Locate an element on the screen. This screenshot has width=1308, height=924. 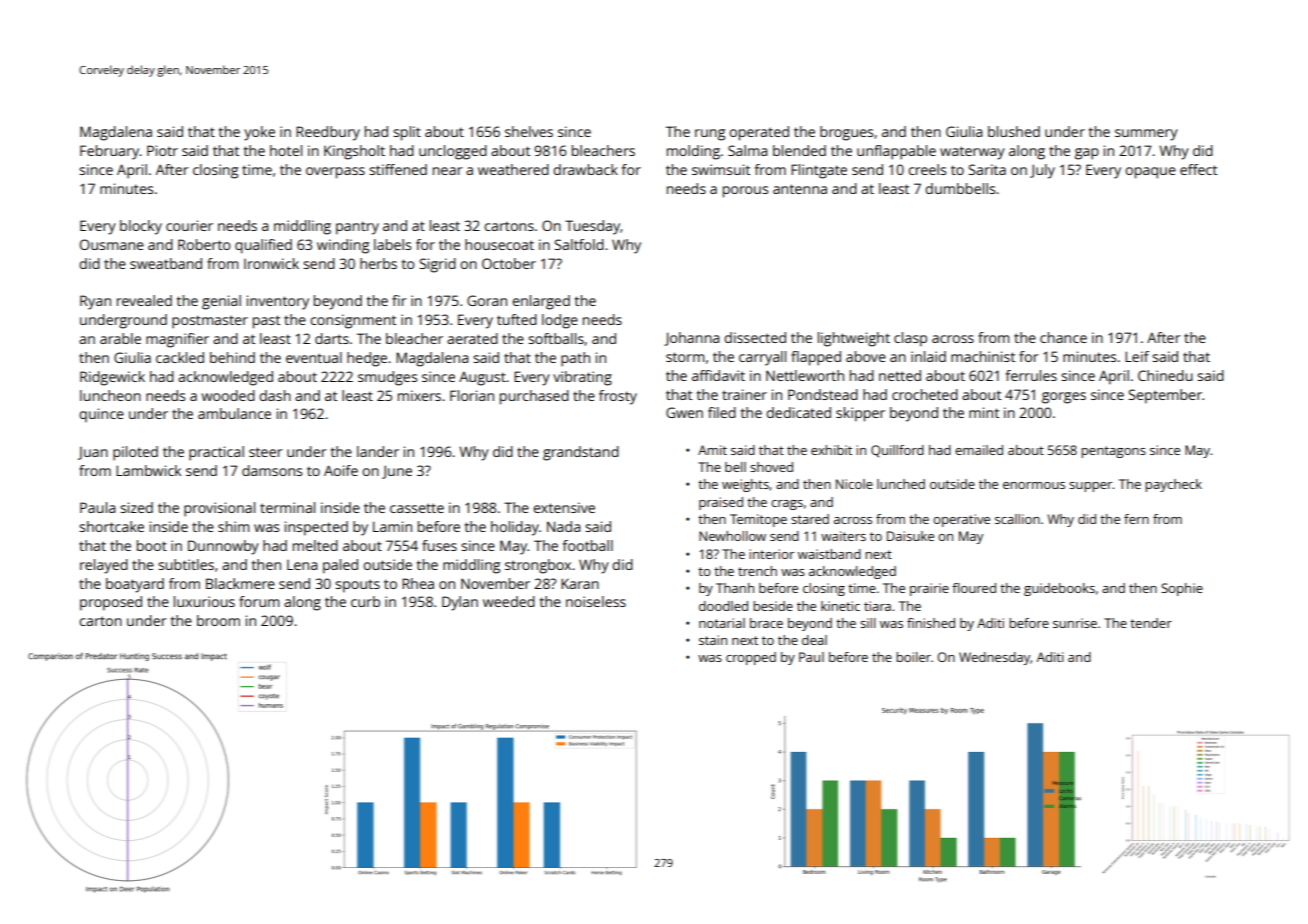
Chinedu is located at coordinates (1165, 375).
